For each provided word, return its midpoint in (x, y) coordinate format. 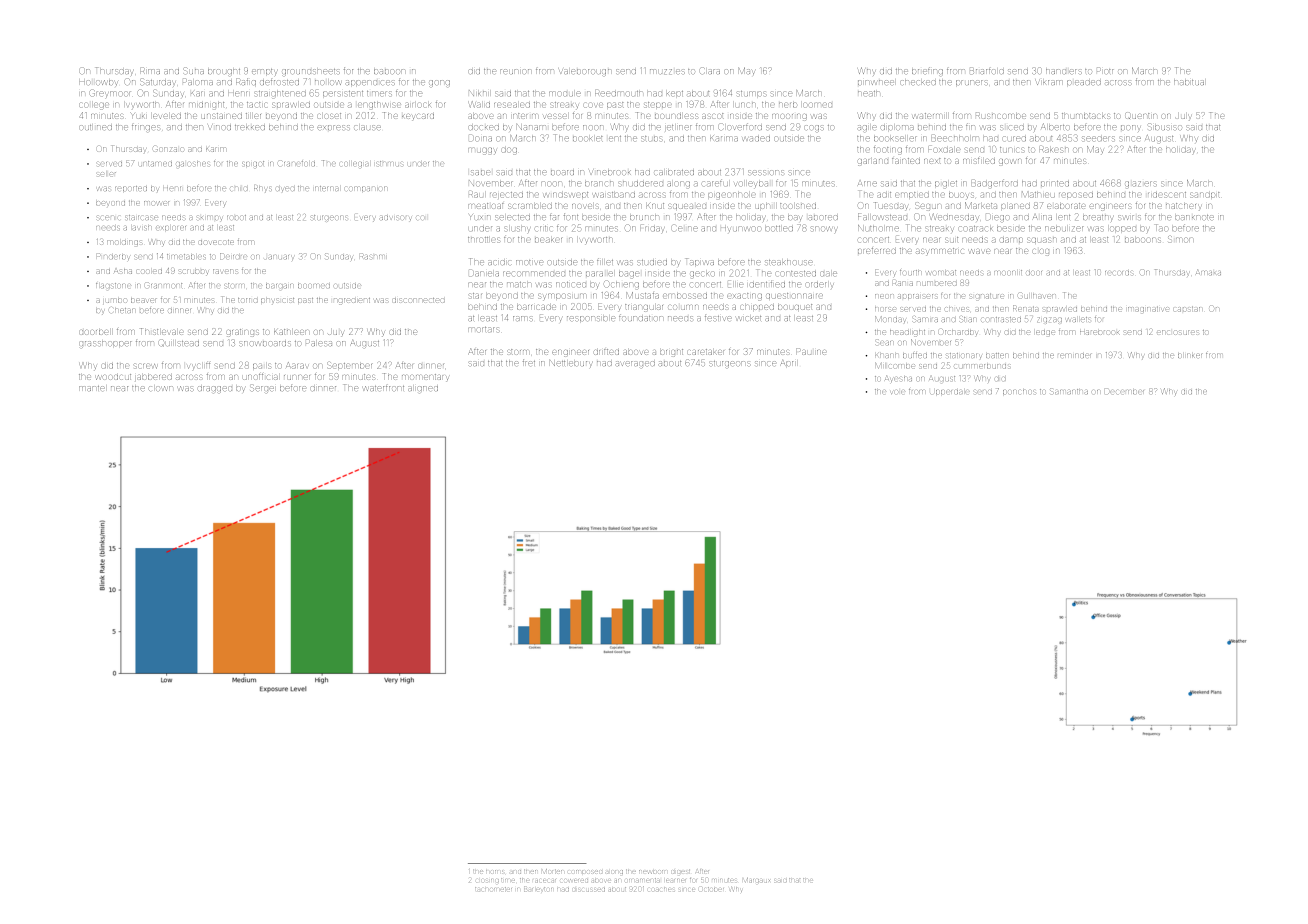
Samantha (1069, 391)
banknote (1194, 217)
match (519, 284)
